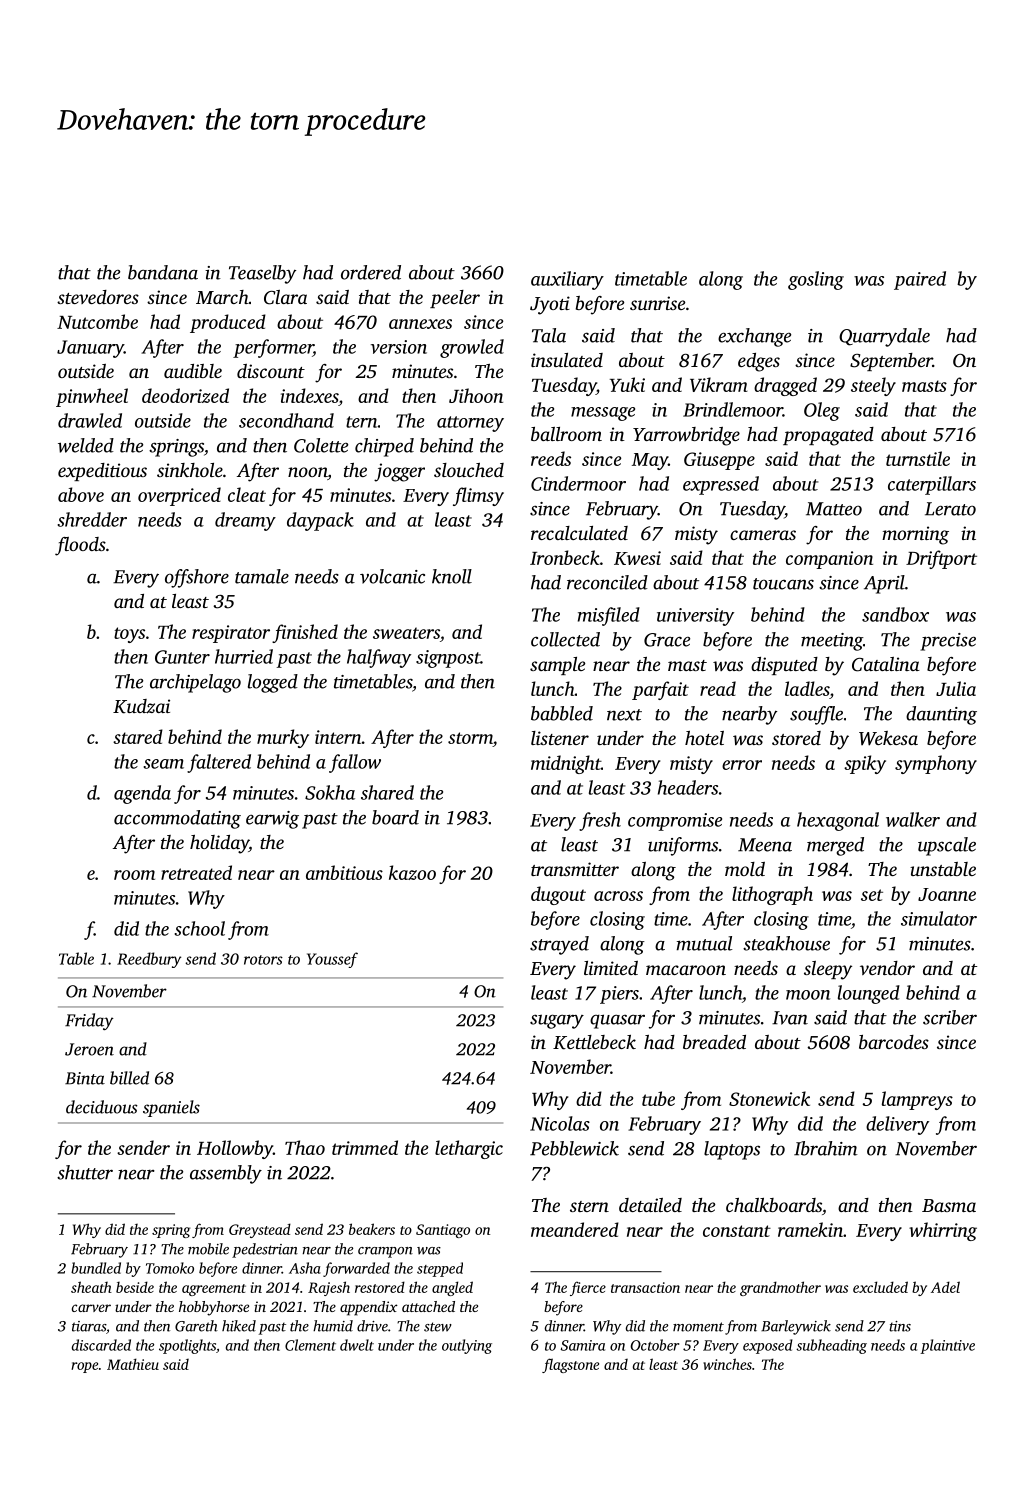 The height and width of the screenshot is (1497, 1034). Describe the element at coordinates (600, 821) in the screenshot. I see `fresh` at that location.
